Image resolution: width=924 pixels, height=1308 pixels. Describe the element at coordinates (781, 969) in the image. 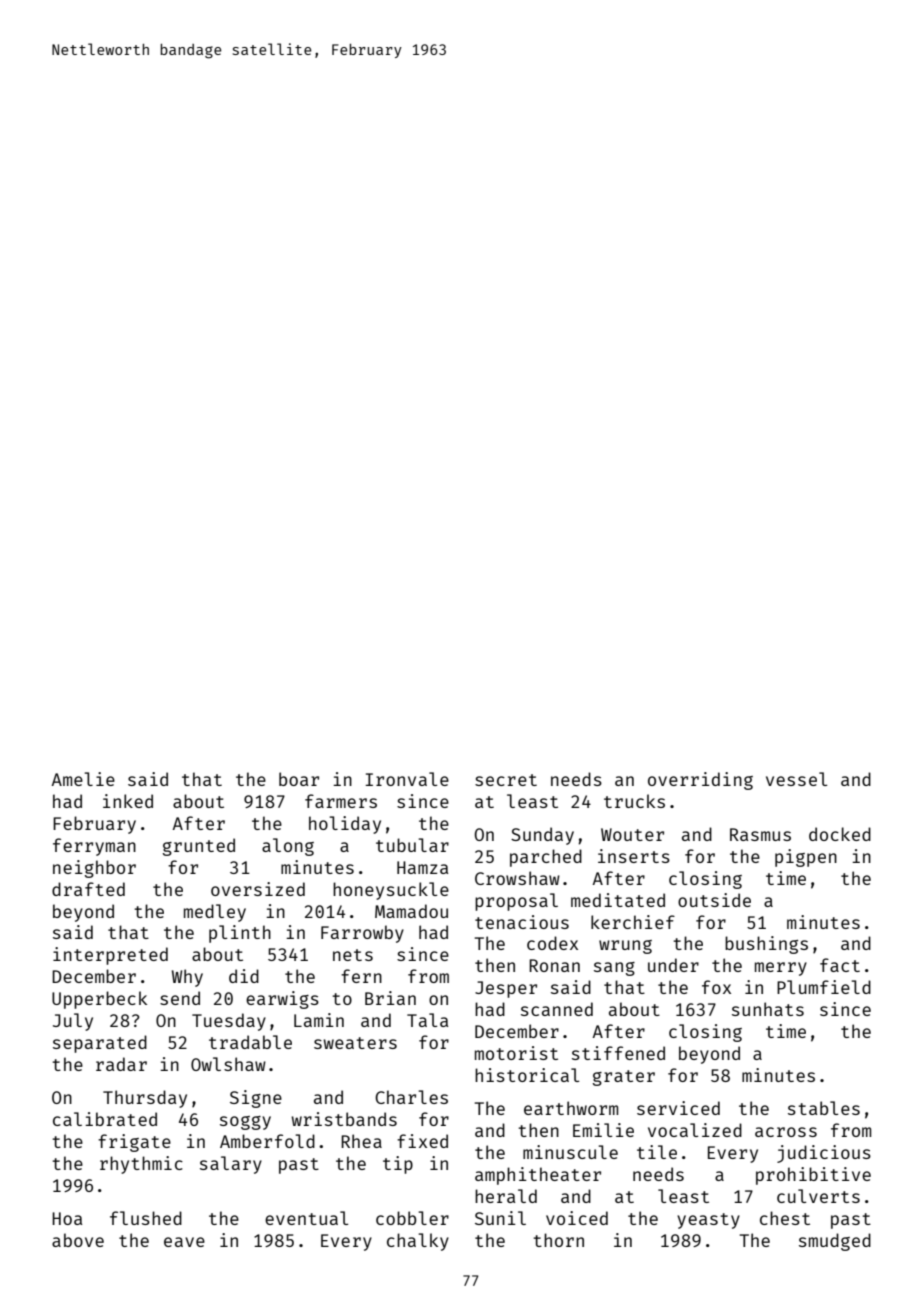

I see `merry` at that location.
